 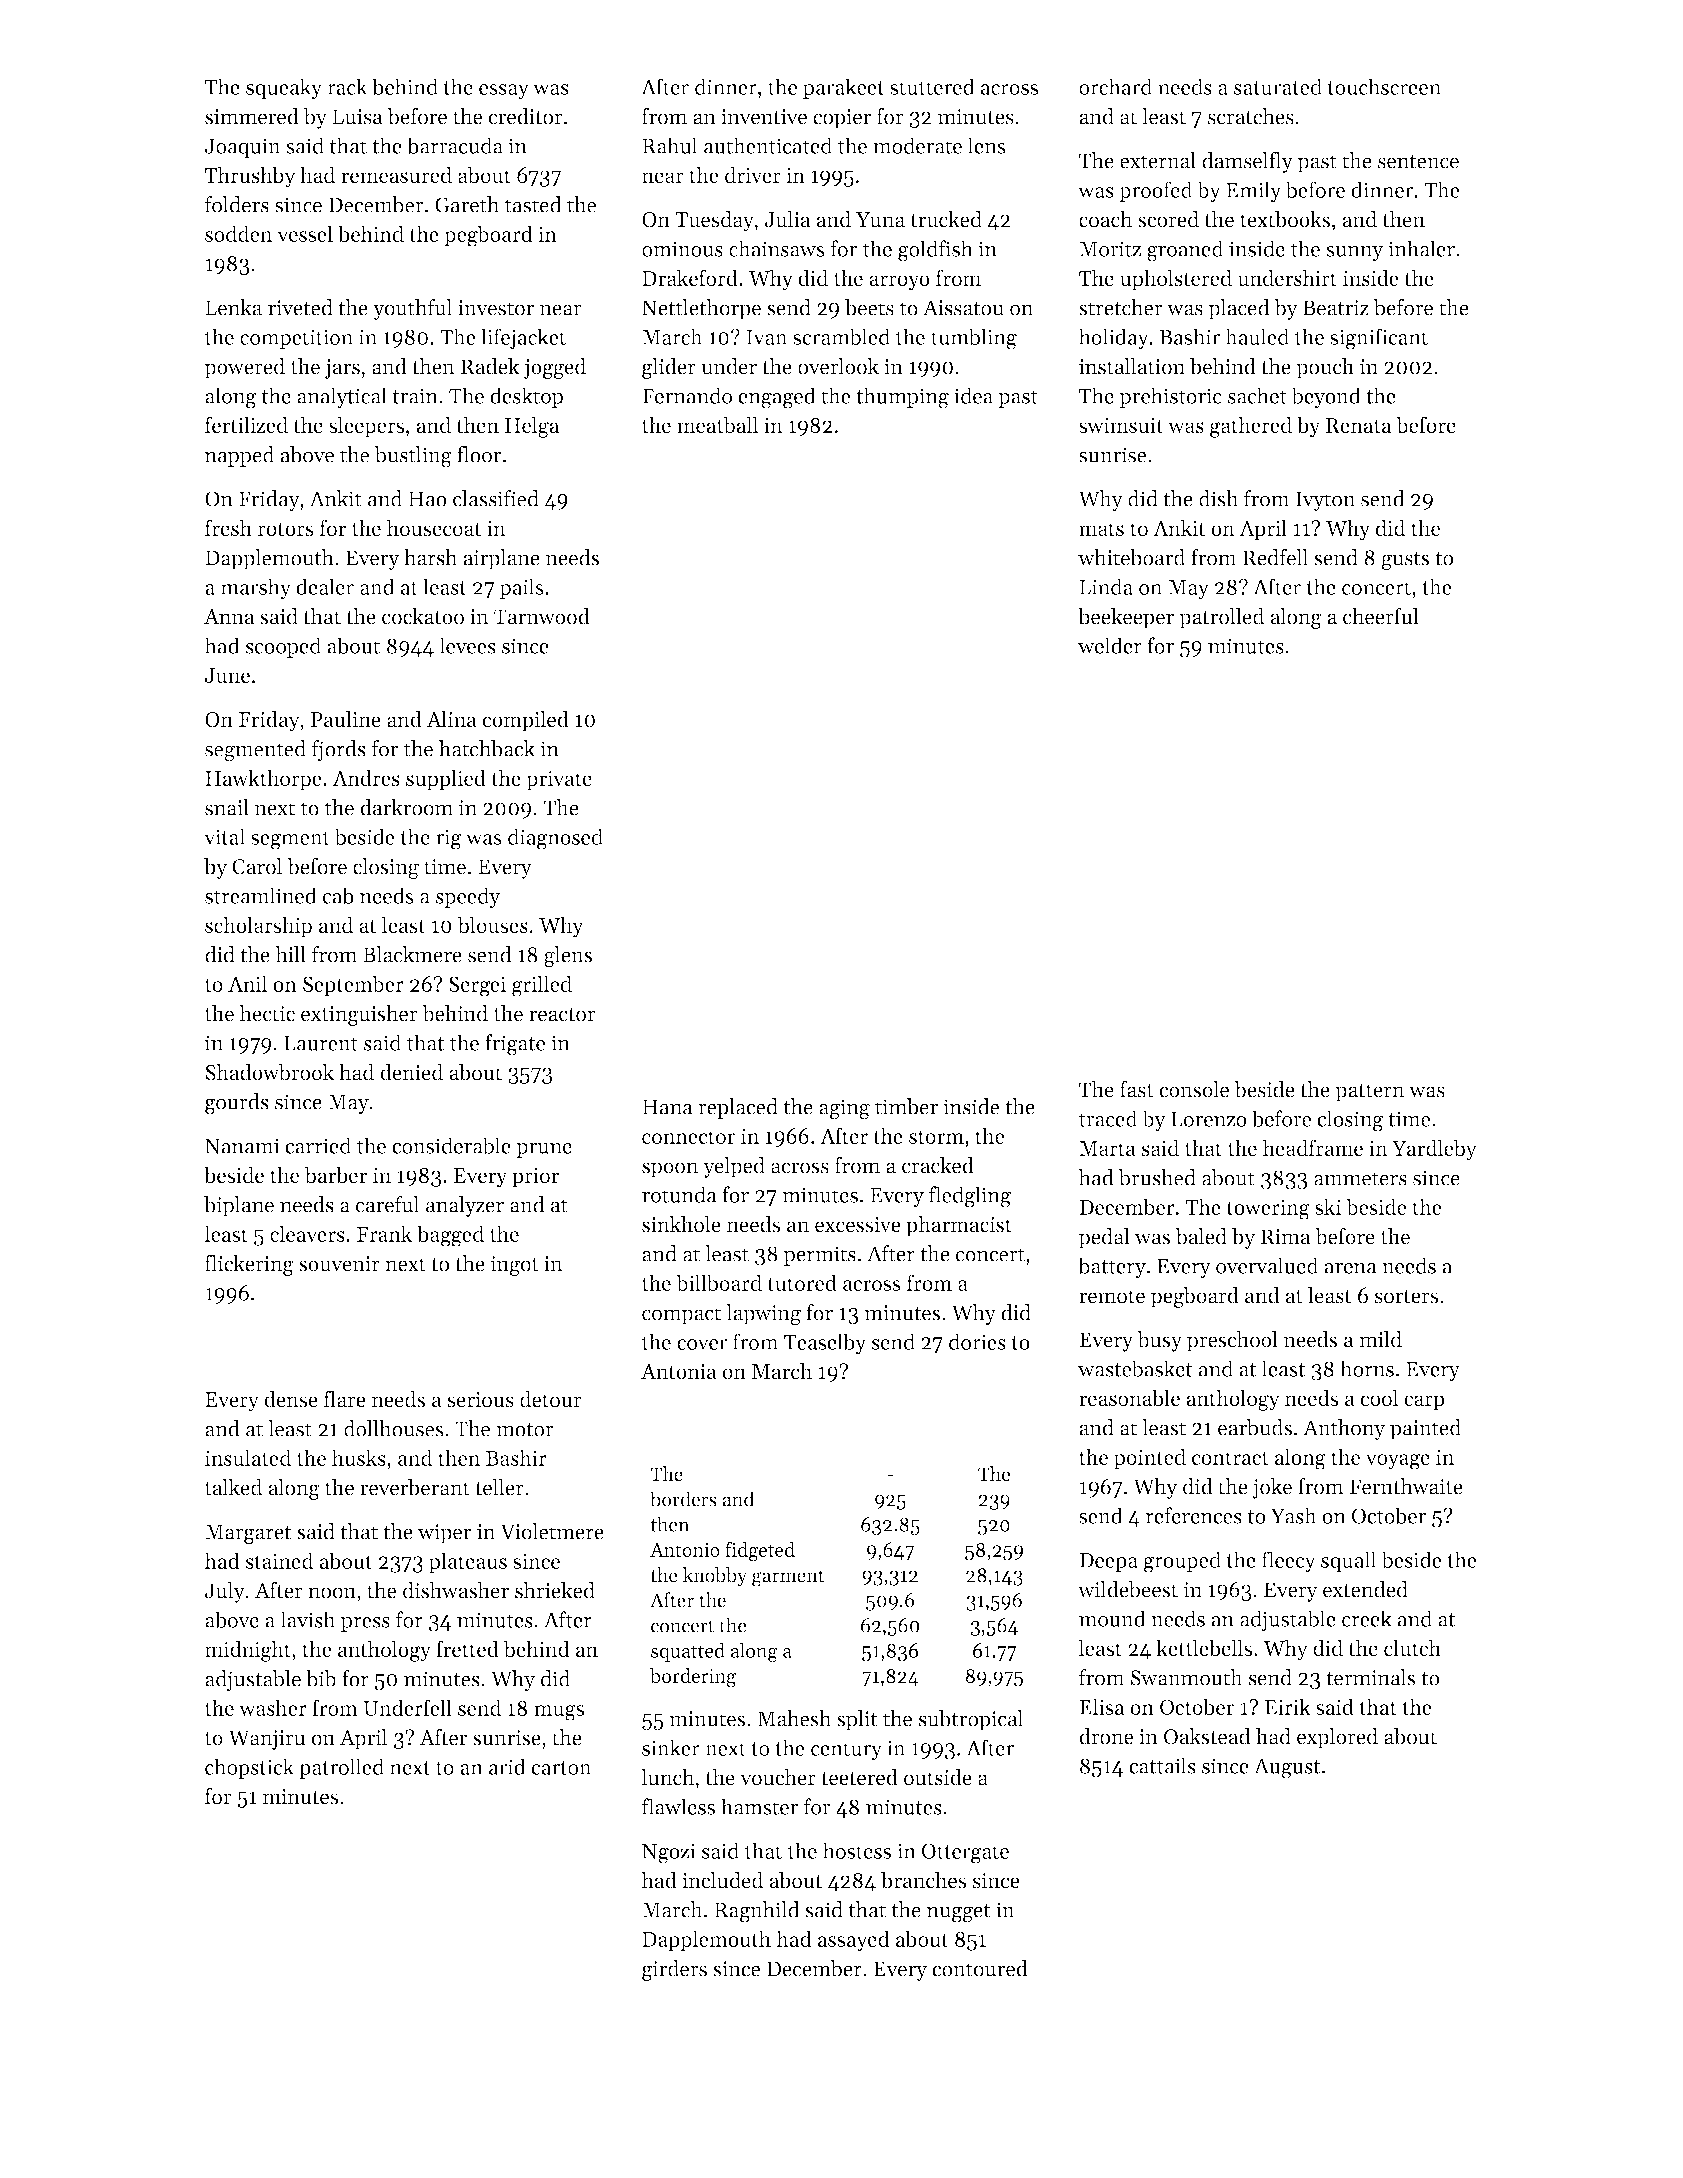 I want to click on chopstick, so click(x=249, y=1768).
